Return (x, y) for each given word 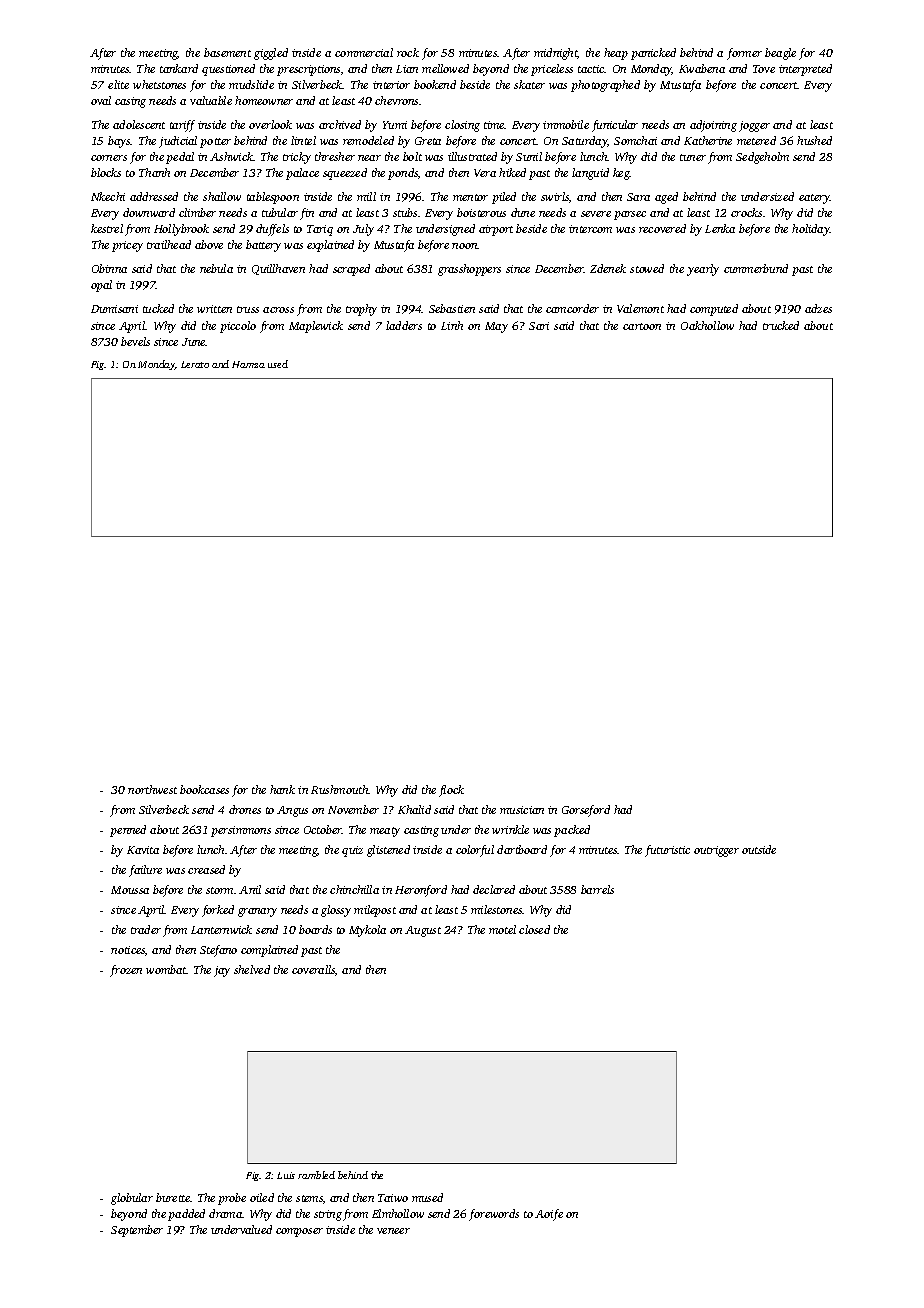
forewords (494, 1215)
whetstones (159, 84)
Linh (452, 325)
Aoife (549, 1215)
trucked (781, 325)
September (137, 1231)
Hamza (248, 364)
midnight (556, 54)
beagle (780, 54)
